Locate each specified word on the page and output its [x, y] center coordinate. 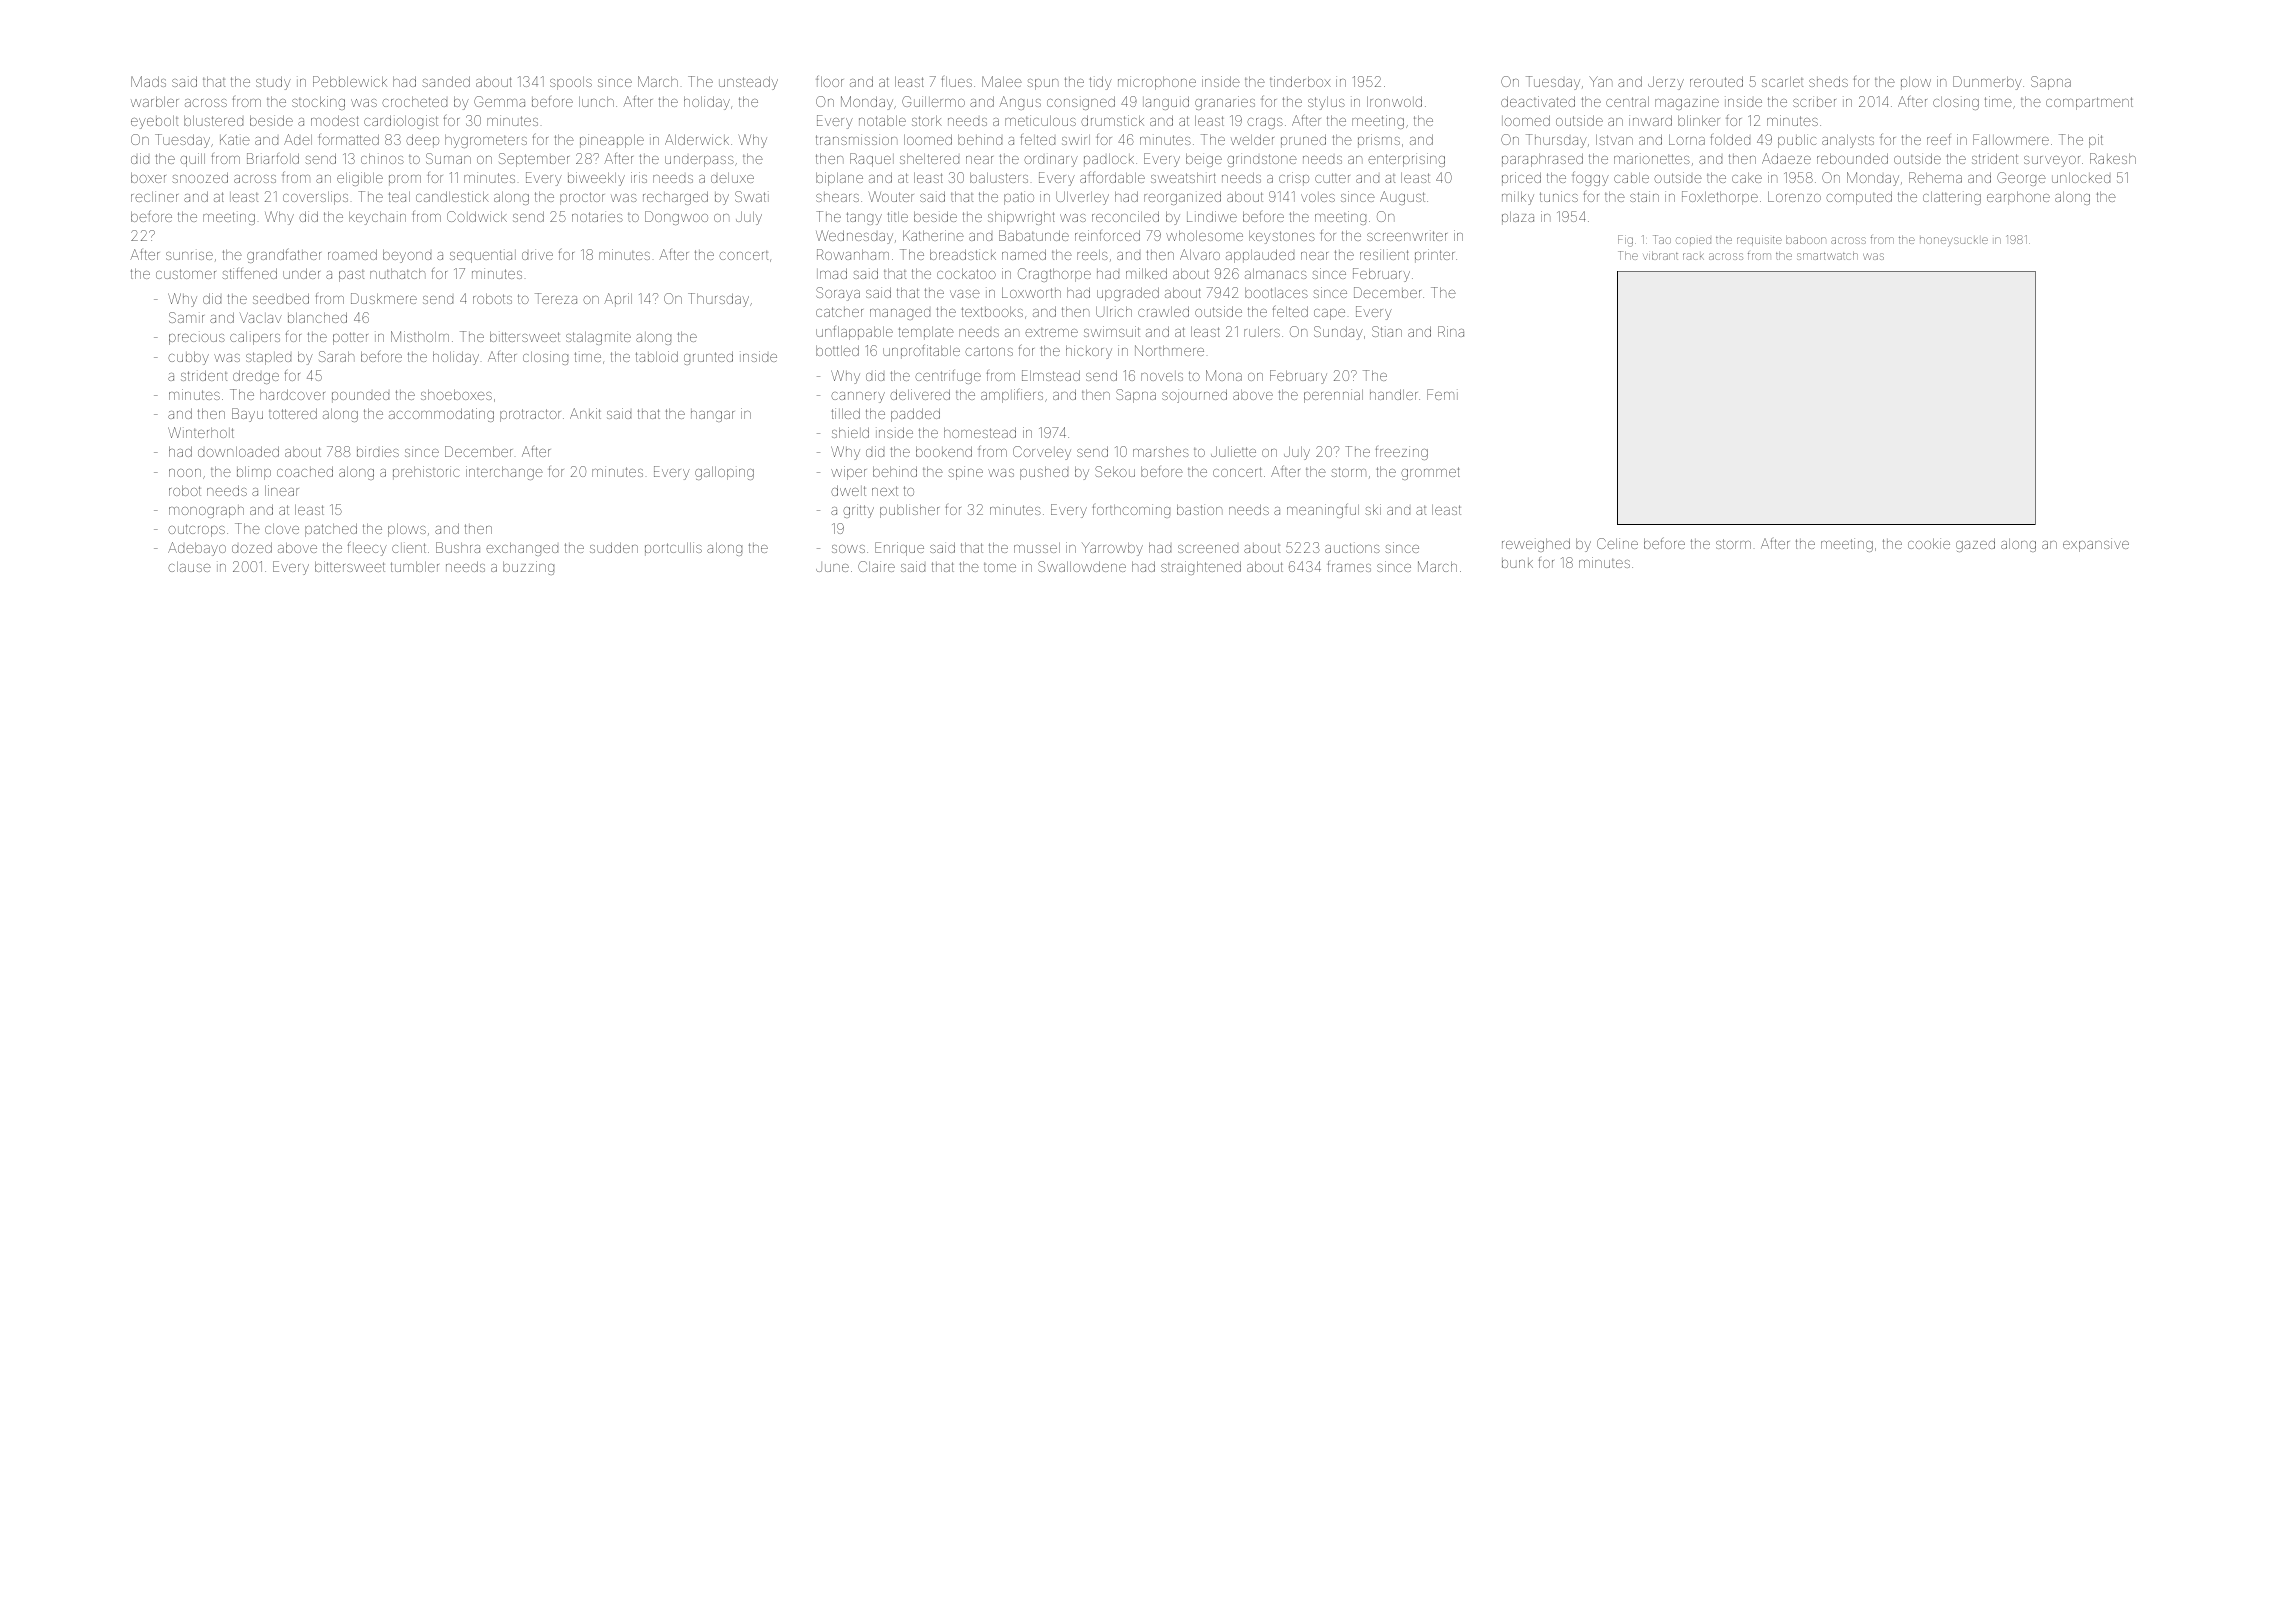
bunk [1517, 563]
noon [185, 473]
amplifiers [1012, 395]
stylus [1326, 103]
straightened [1201, 568]
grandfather [284, 255]
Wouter [891, 196]
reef [1938, 139]
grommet [1430, 473]
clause [189, 566]
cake [1747, 177]
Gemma [499, 101]
